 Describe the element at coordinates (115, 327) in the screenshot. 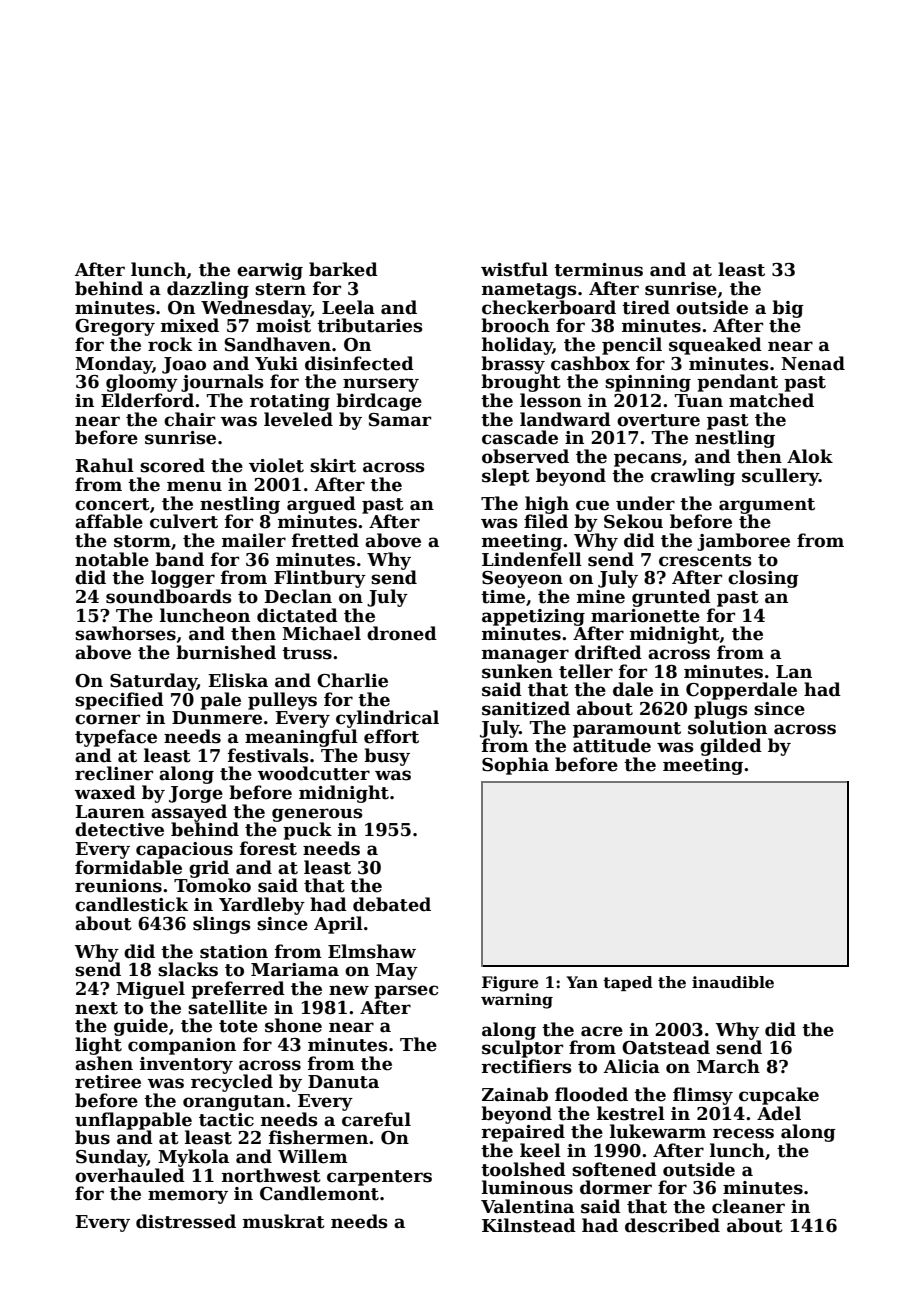

I see `Gregory` at that location.
